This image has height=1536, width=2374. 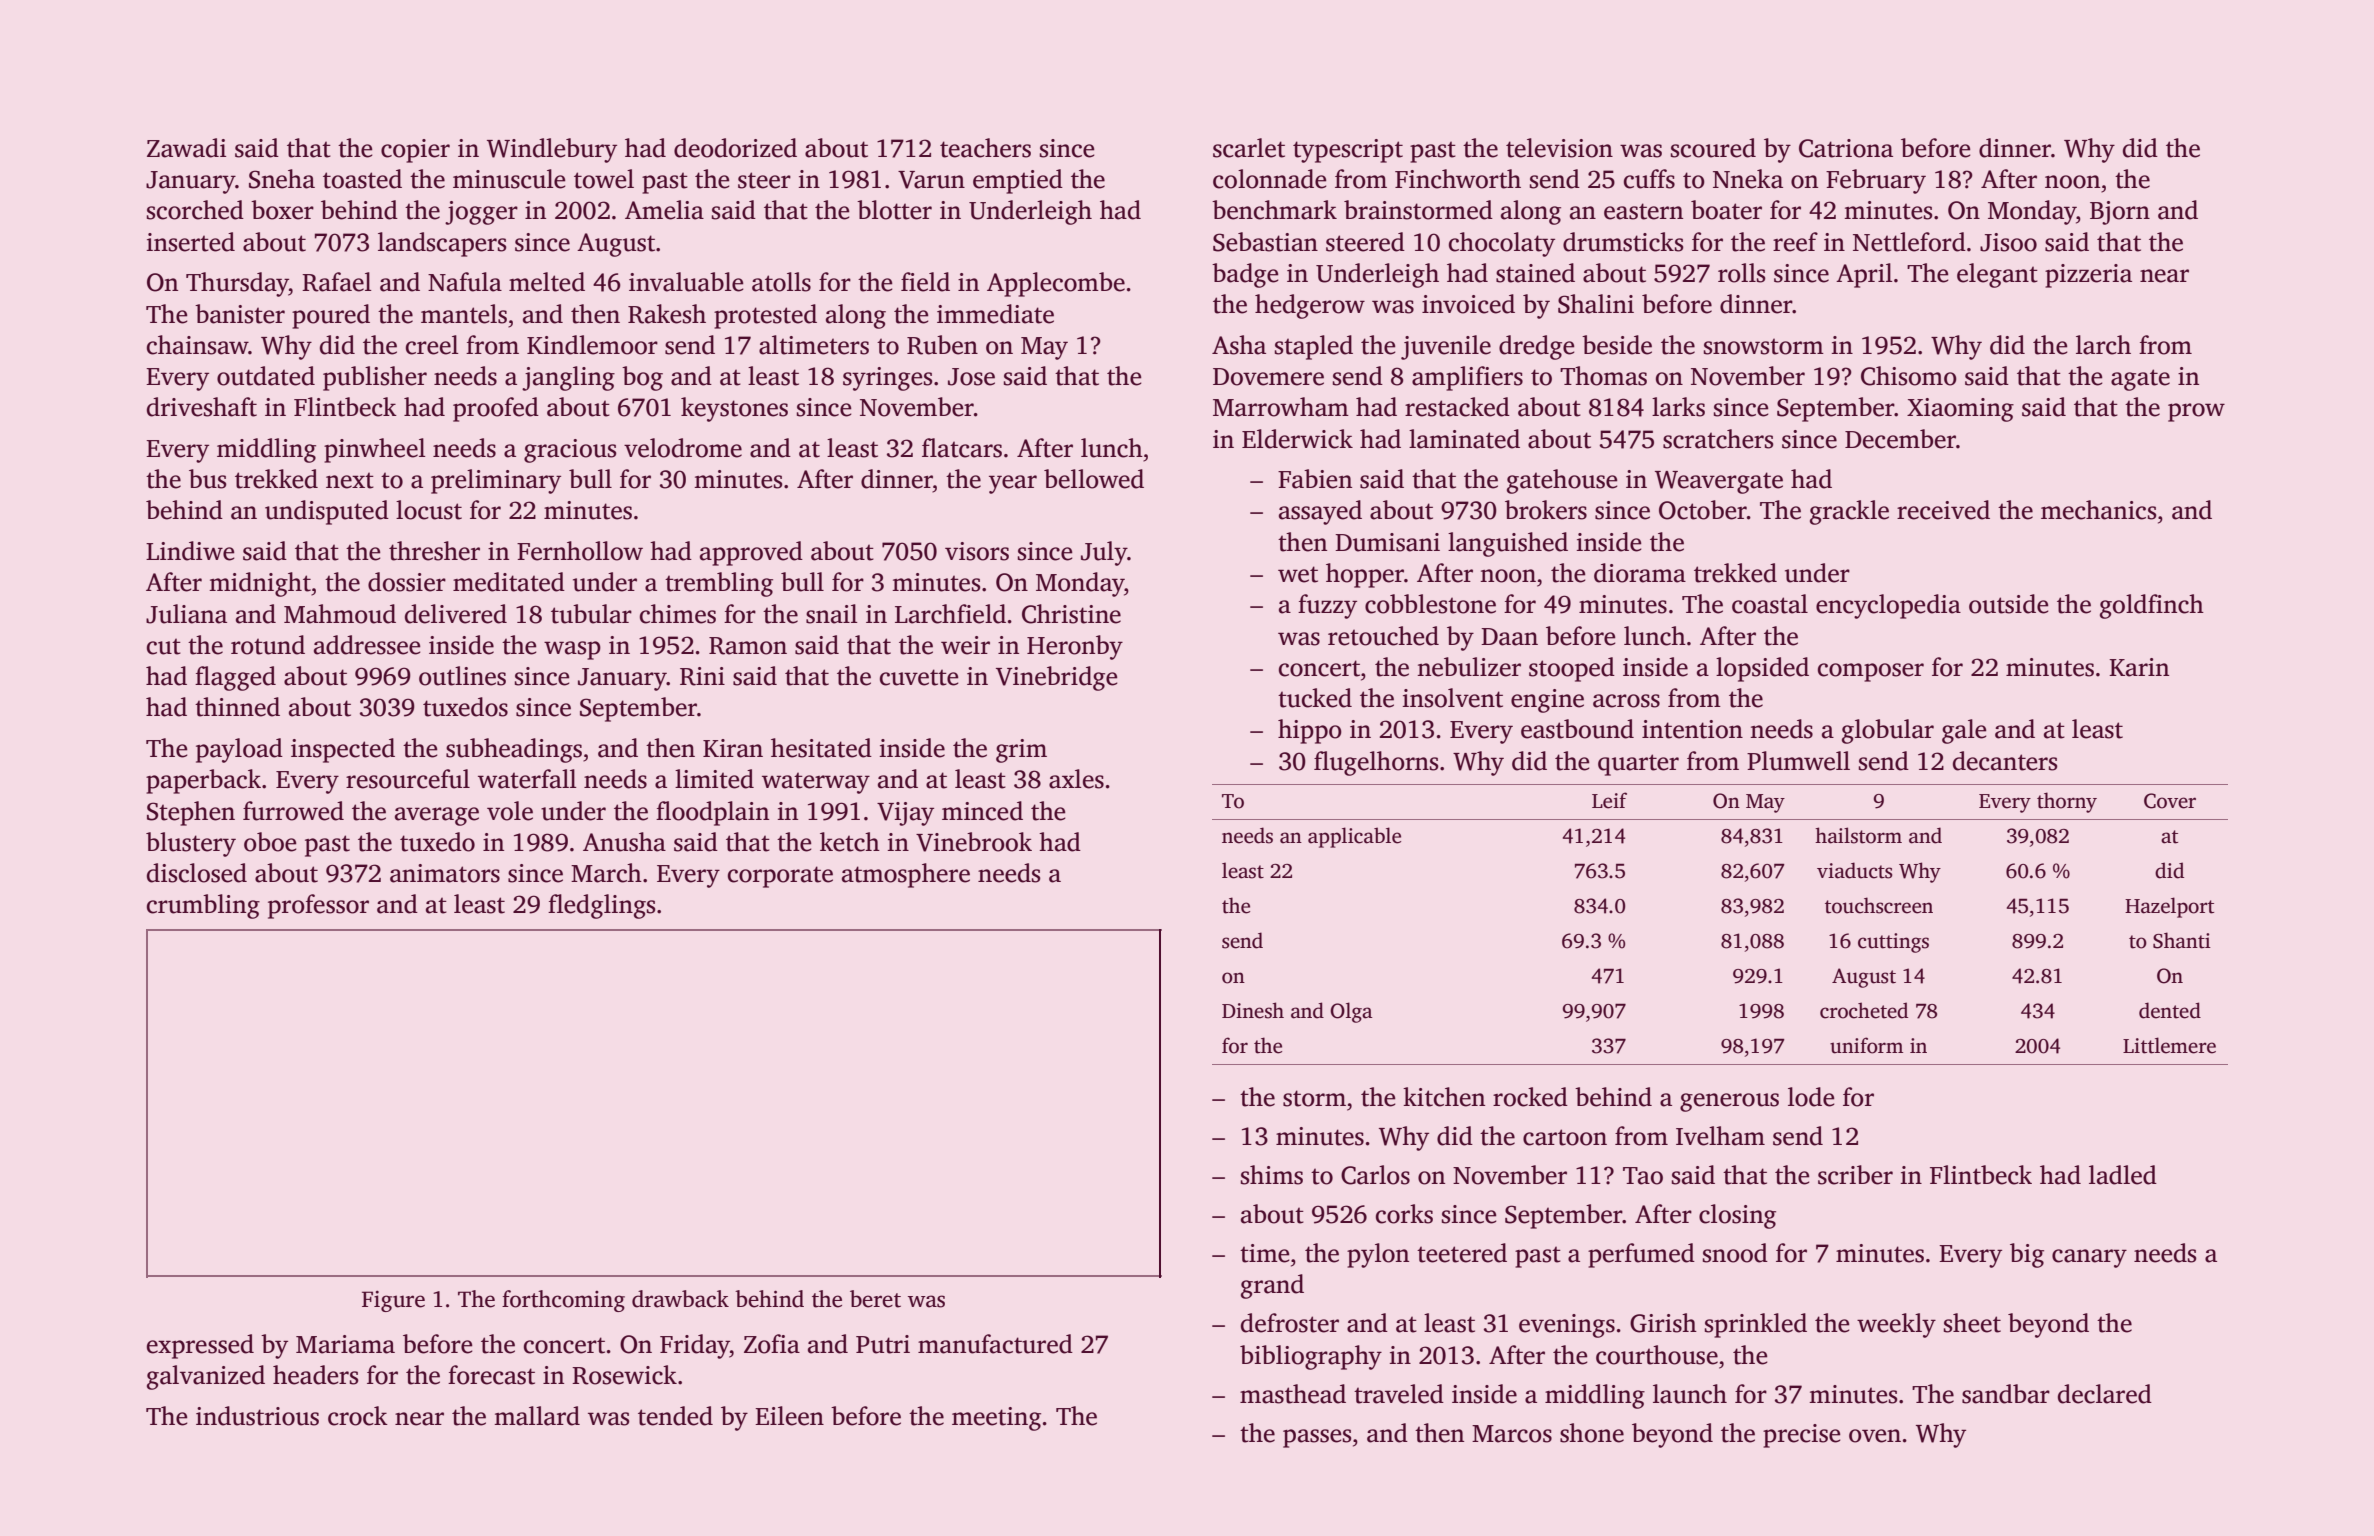 What do you see at coordinates (1272, 1175) in the image?
I see `shims` at bounding box center [1272, 1175].
